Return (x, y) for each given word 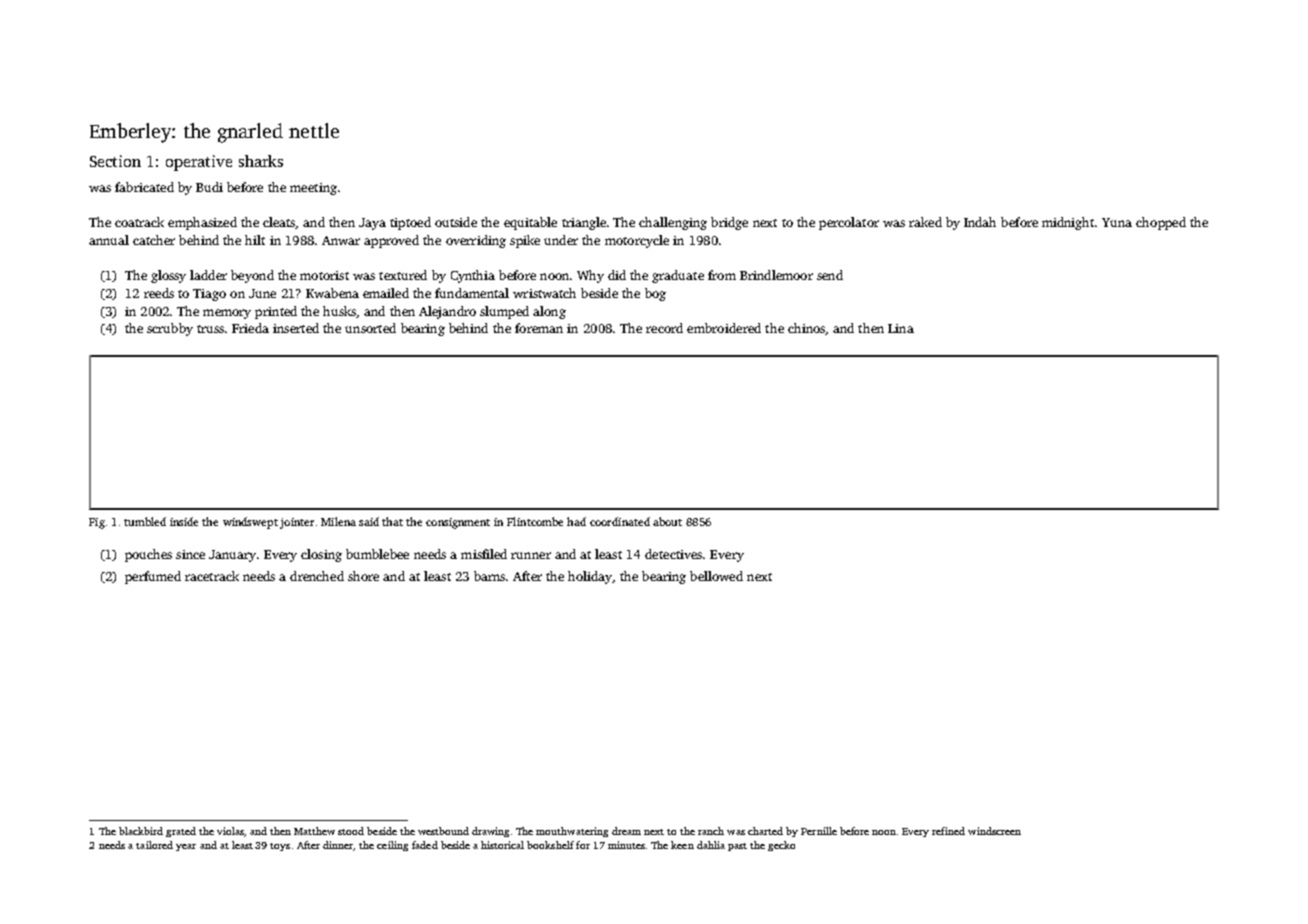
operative (199, 163)
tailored (154, 845)
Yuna (1117, 222)
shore (363, 576)
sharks (261, 161)
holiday (590, 577)
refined (948, 831)
